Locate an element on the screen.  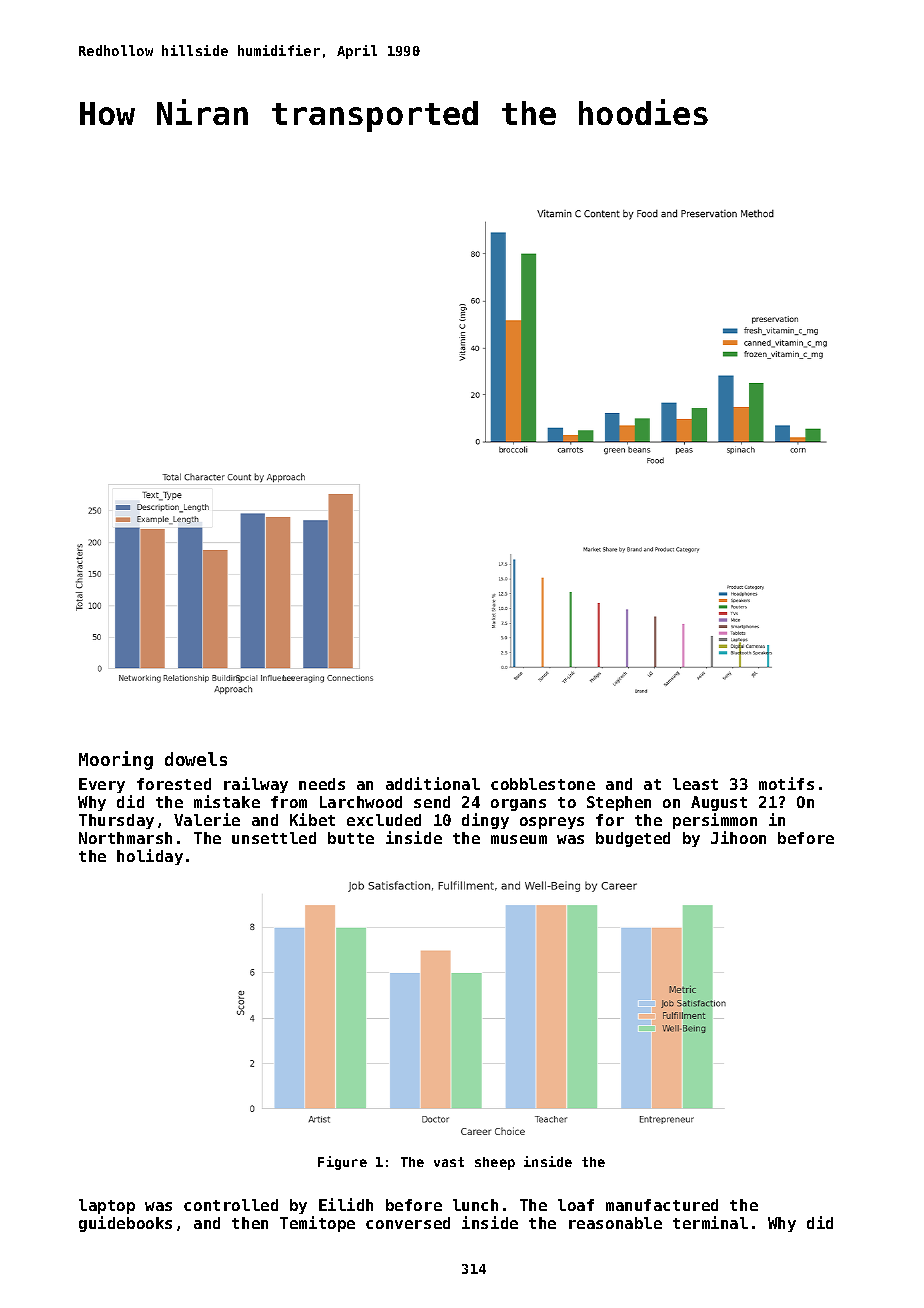
guidebooks is located at coordinates (125, 1224).
